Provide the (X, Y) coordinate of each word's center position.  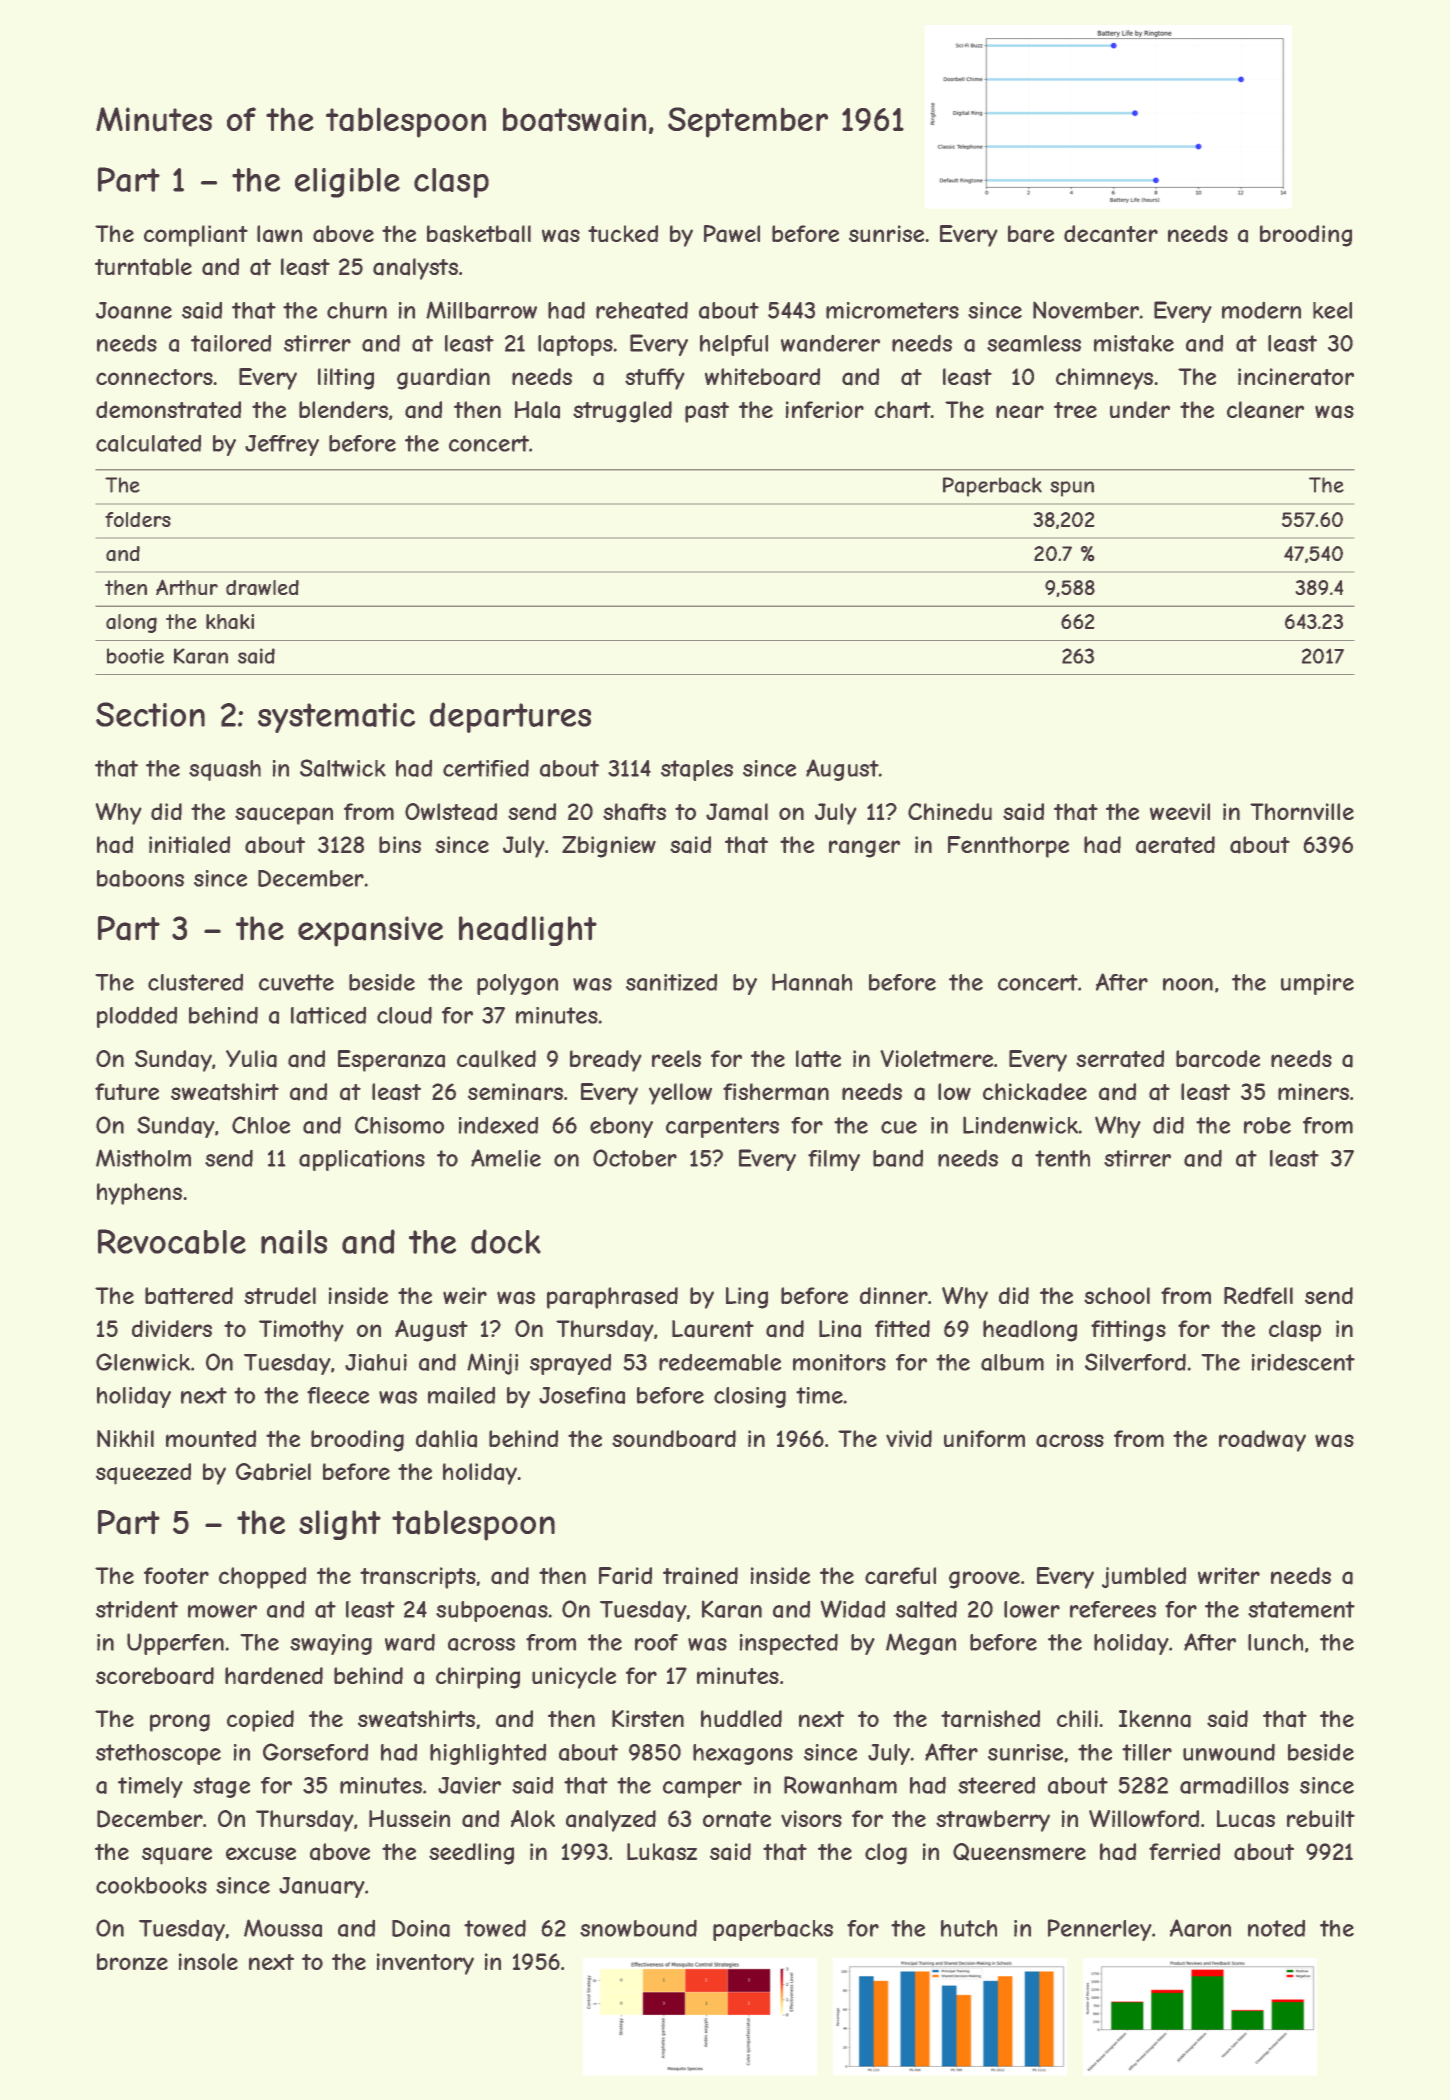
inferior (824, 409)
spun (1072, 489)
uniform (984, 1438)
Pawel (732, 234)
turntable (143, 267)
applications (362, 1160)
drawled (262, 588)
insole (208, 1961)
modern (1261, 310)
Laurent (713, 1329)
